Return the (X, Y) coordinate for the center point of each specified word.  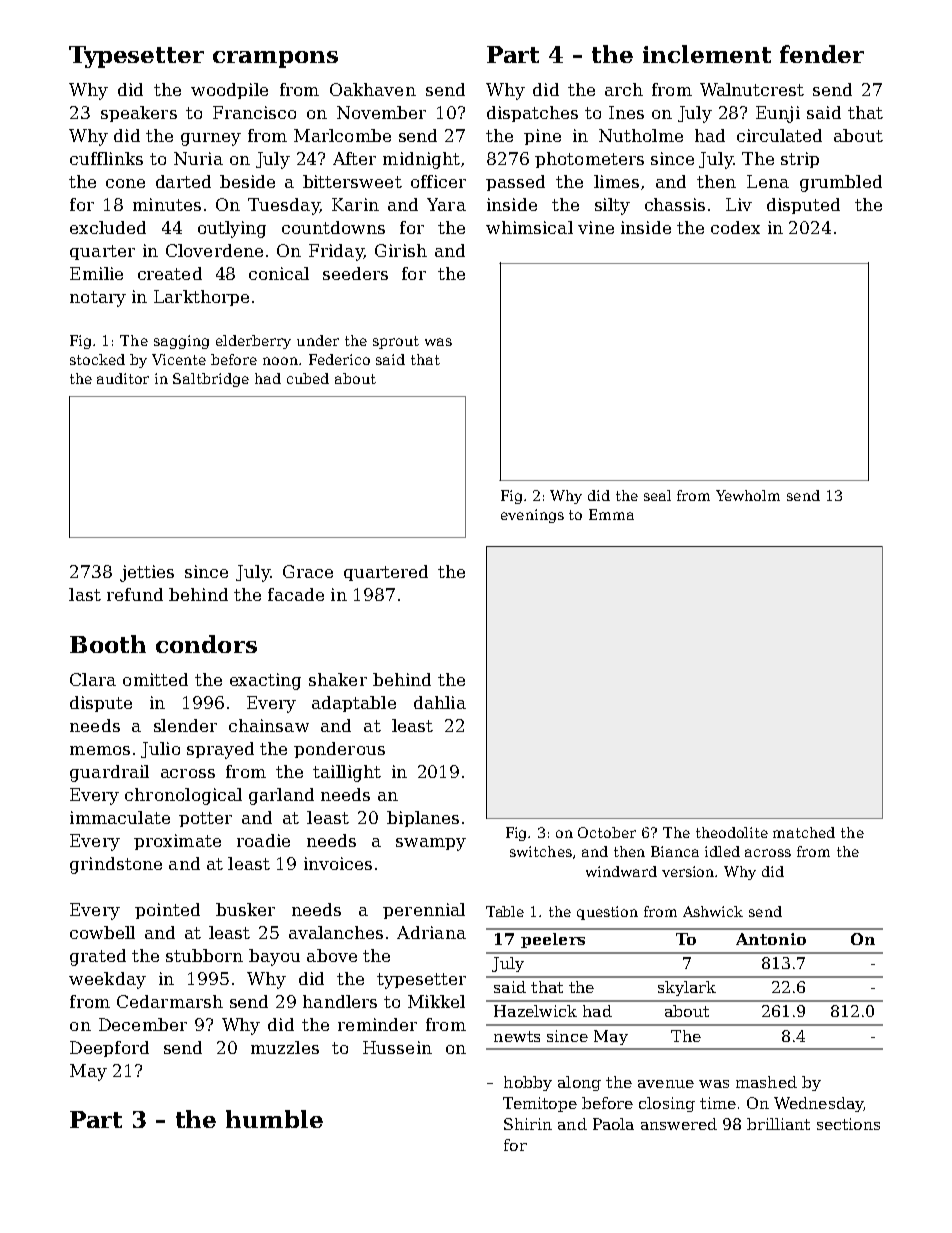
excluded (108, 227)
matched (804, 832)
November (381, 112)
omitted (155, 679)
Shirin (528, 1124)
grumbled (841, 183)
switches (541, 851)
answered (679, 1124)
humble (274, 1119)
